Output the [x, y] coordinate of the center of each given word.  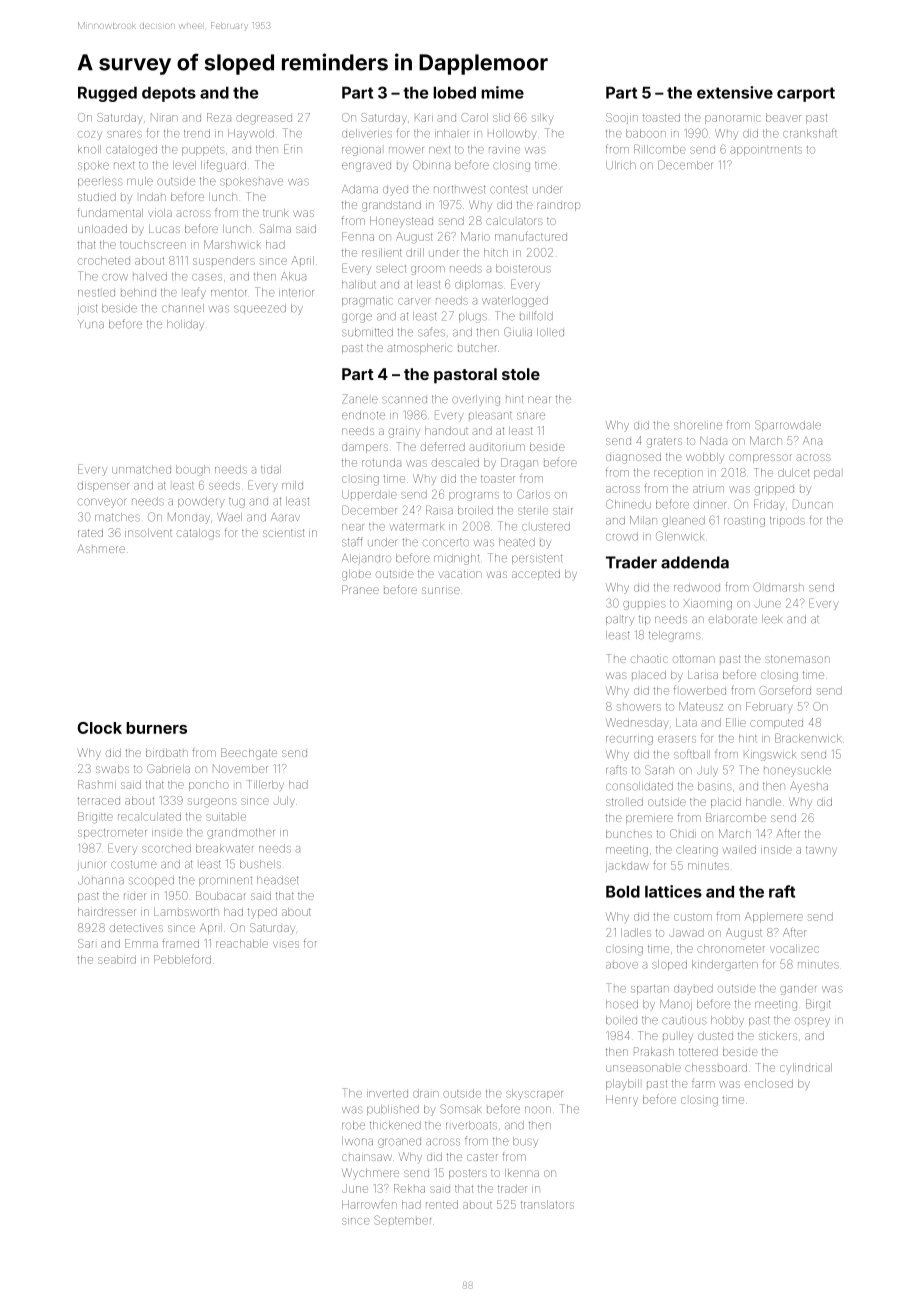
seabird [117, 959]
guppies [644, 605]
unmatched [141, 469]
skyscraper [534, 1094]
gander [798, 989]
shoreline [698, 425]
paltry [620, 620]
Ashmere [101, 548]
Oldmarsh [778, 587]
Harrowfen [369, 1204]
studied [97, 197]
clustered [546, 526]
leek [772, 619]
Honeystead [401, 222]
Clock [100, 728]
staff [352, 542]
